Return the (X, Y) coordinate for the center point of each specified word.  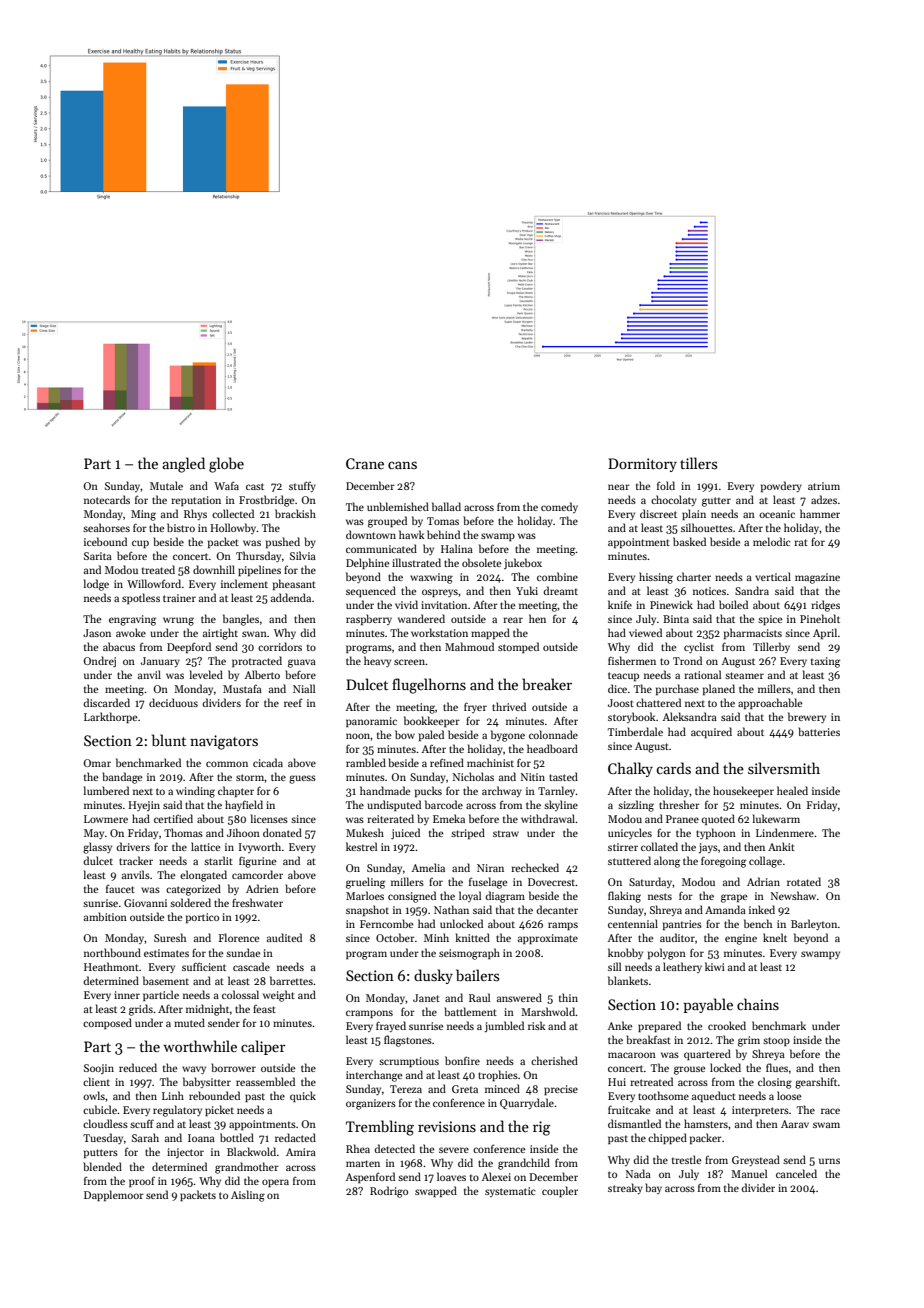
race (830, 1111)
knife (620, 604)
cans (402, 465)
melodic (772, 541)
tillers (698, 463)
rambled (366, 762)
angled (183, 465)
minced (502, 1088)
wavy (194, 1070)
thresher (679, 804)
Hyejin (144, 806)
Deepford (189, 647)
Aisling (248, 1196)
